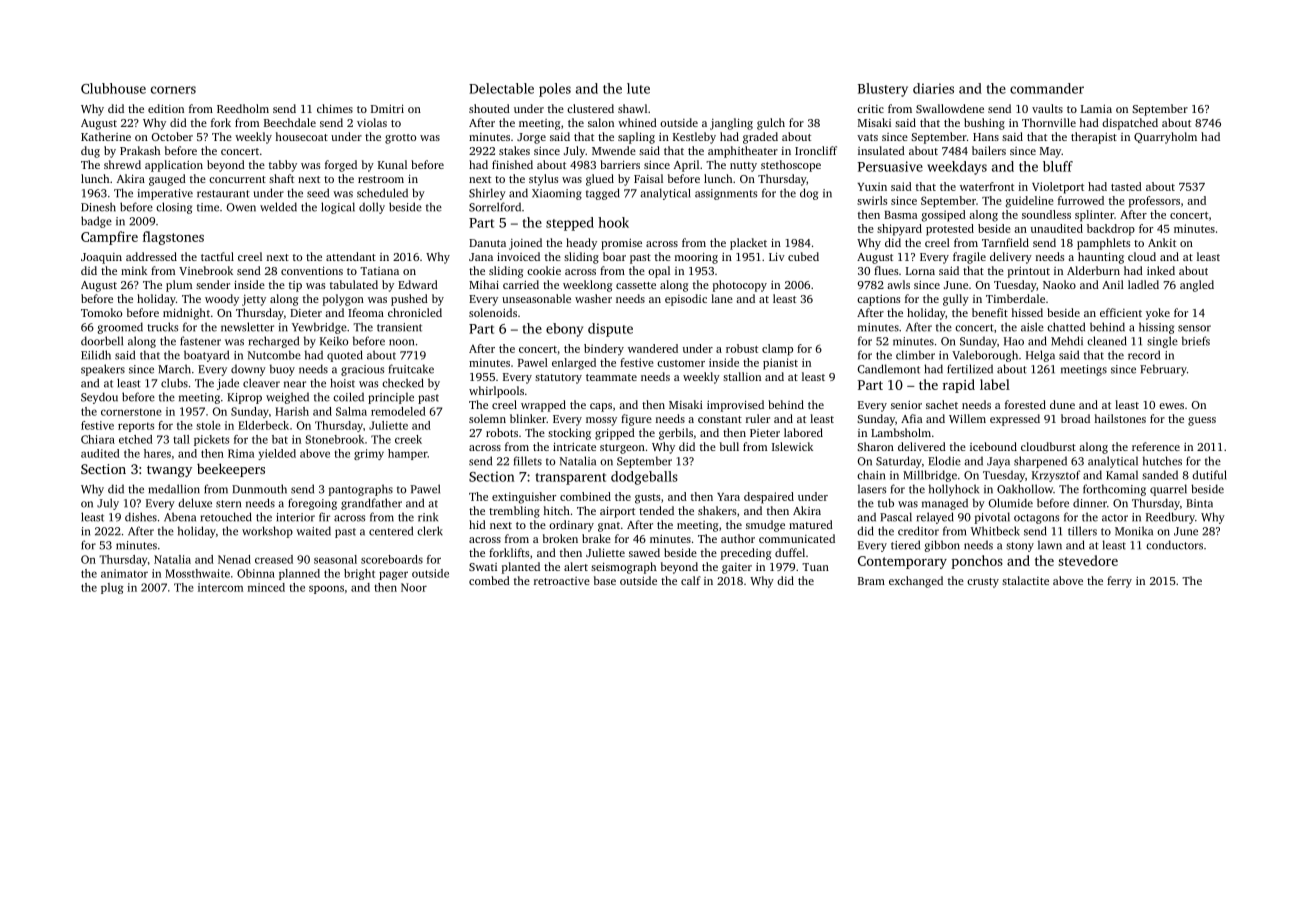 The width and height of the screenshot is (1308, 924). I want to click on chimes, so click(335, 108).
